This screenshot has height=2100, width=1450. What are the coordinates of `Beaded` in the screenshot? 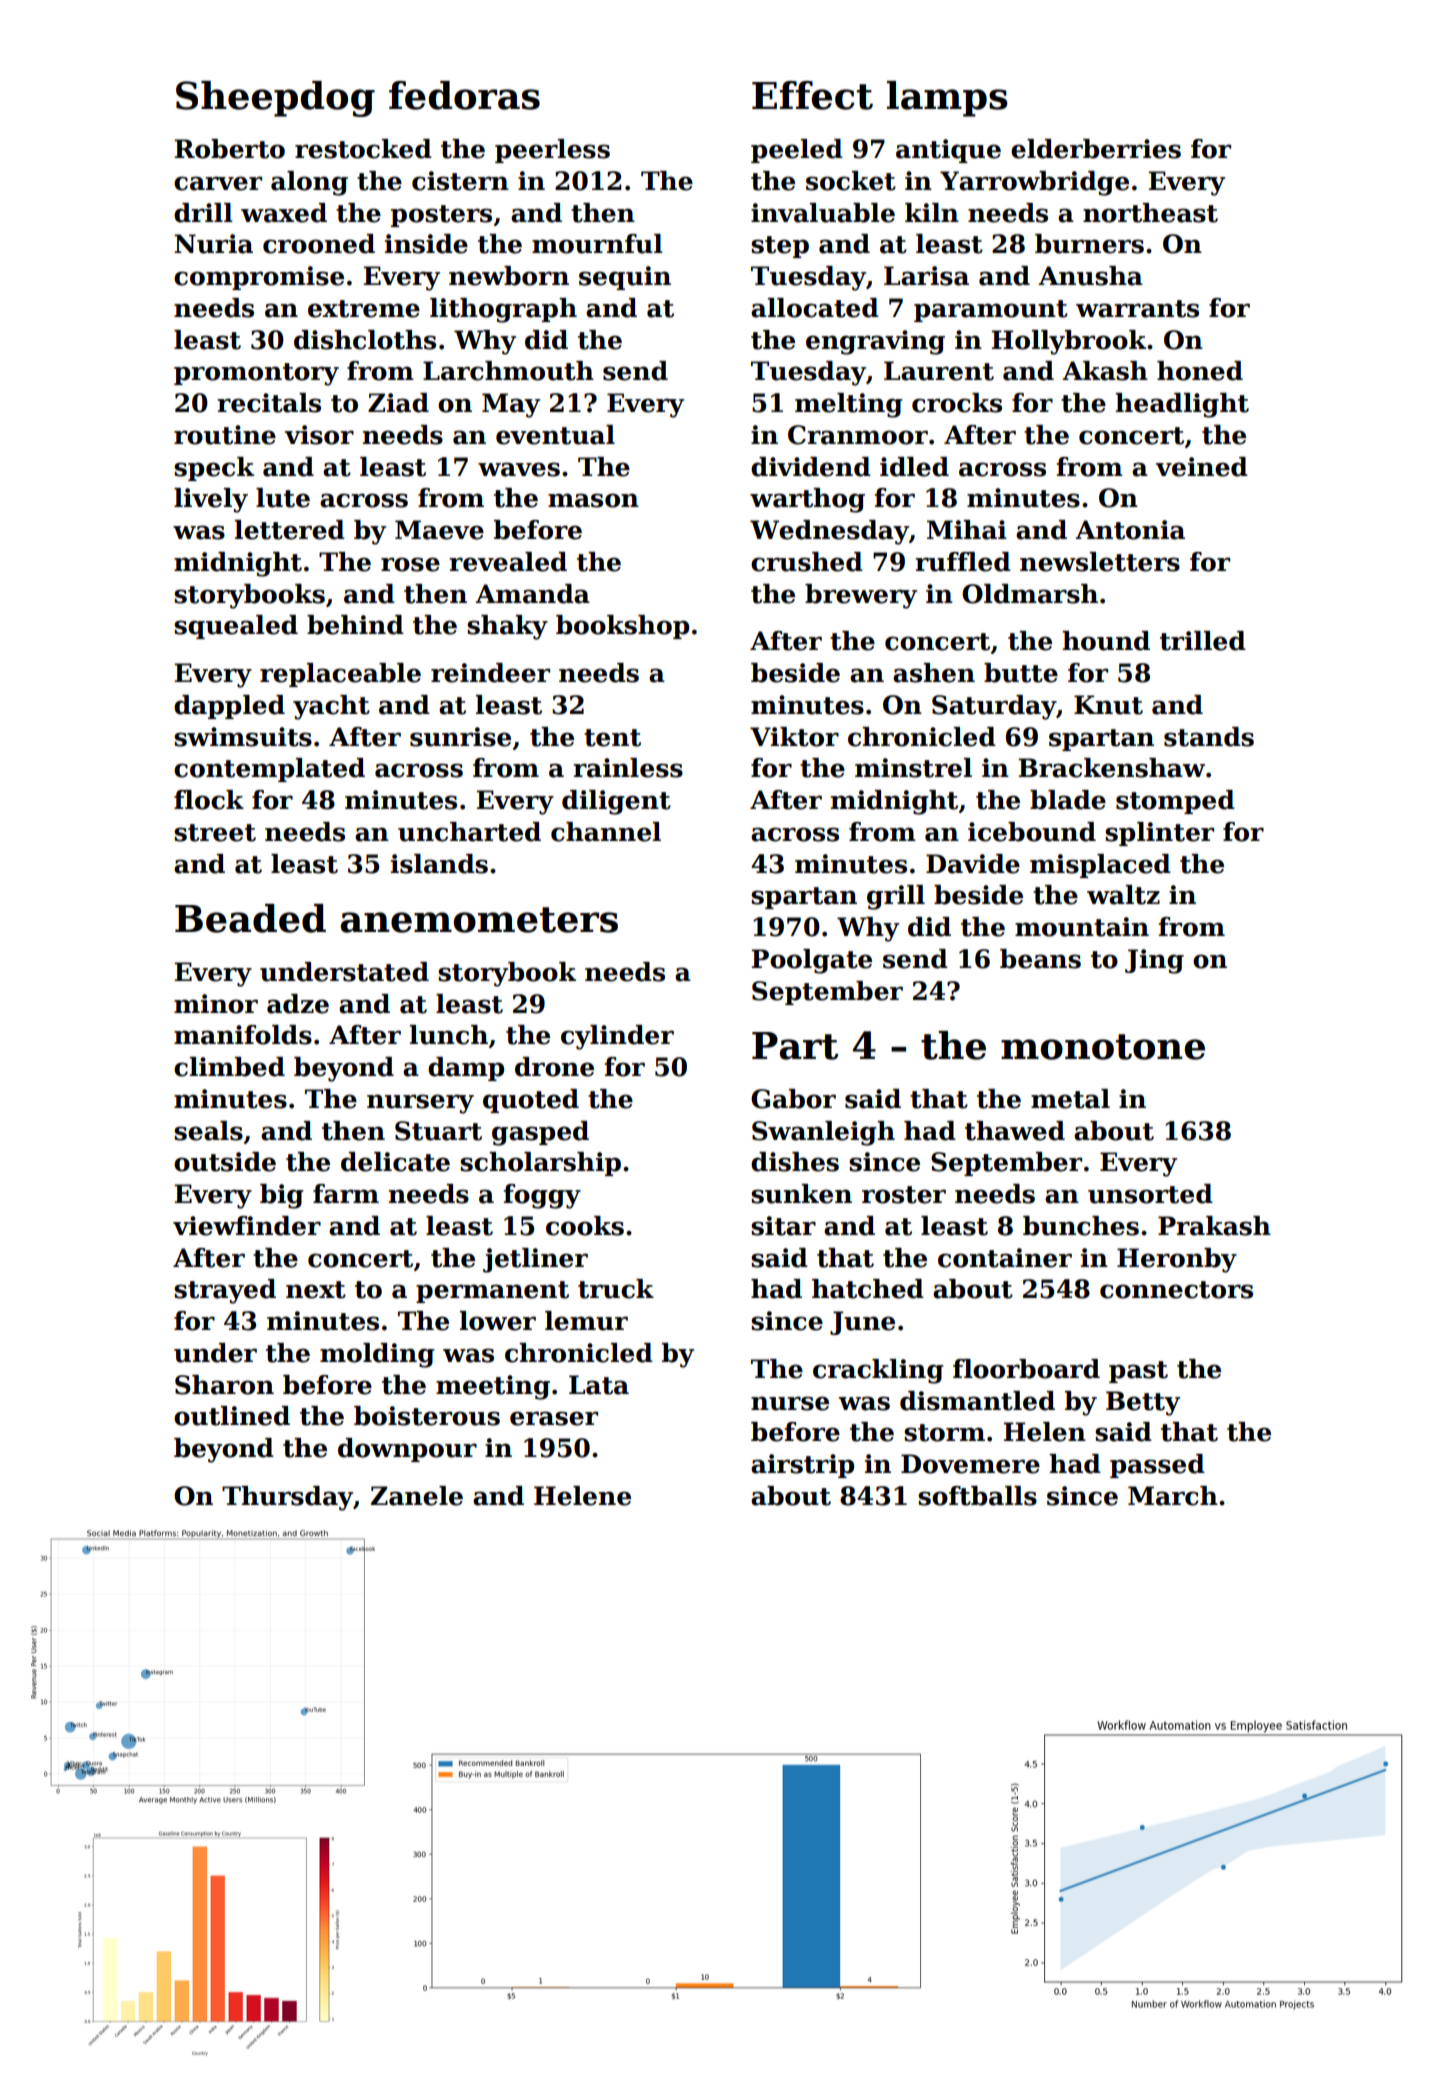 It's located at (250, 918).
